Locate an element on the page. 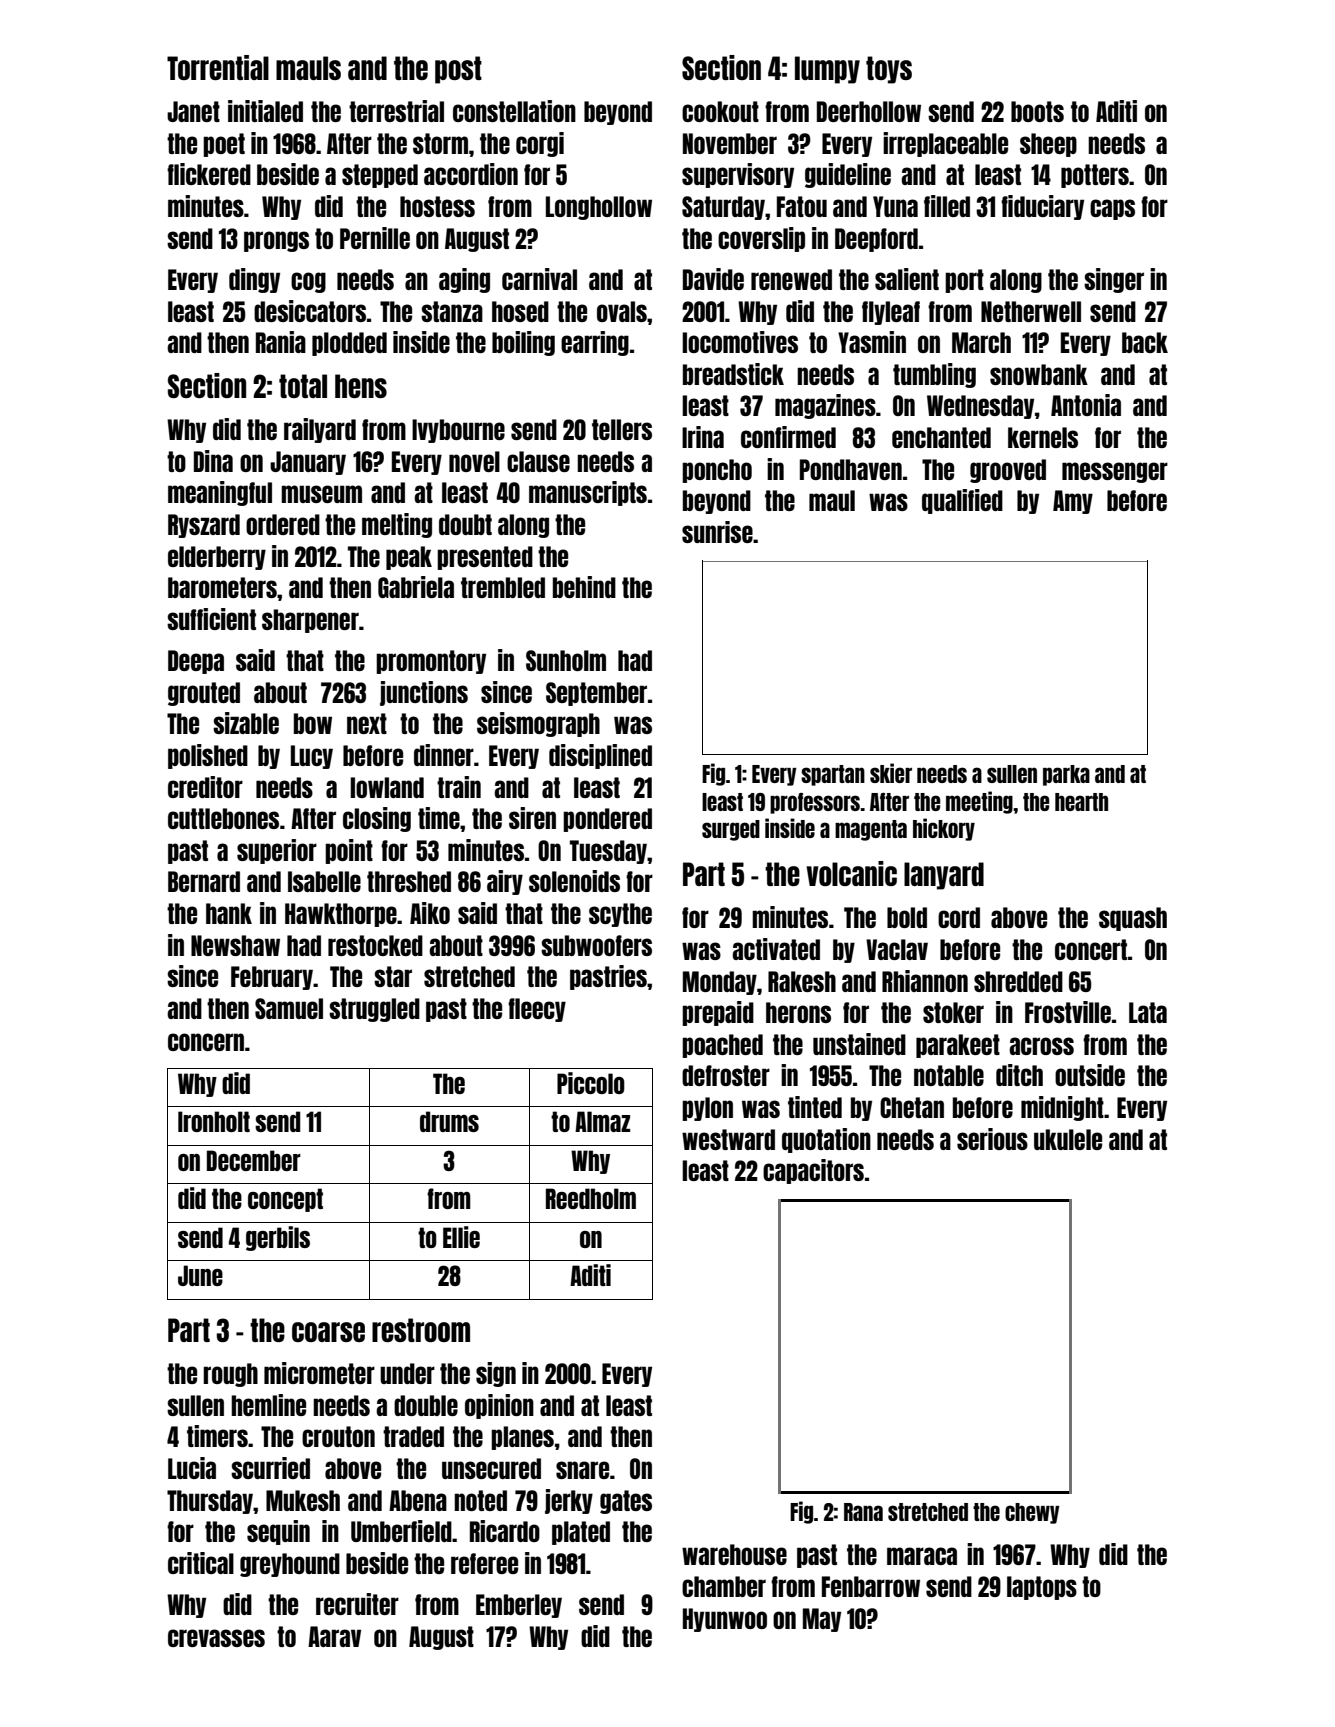 The width and height of the document is (1335, 1727). boots is located at coordinates (1037, 111).
